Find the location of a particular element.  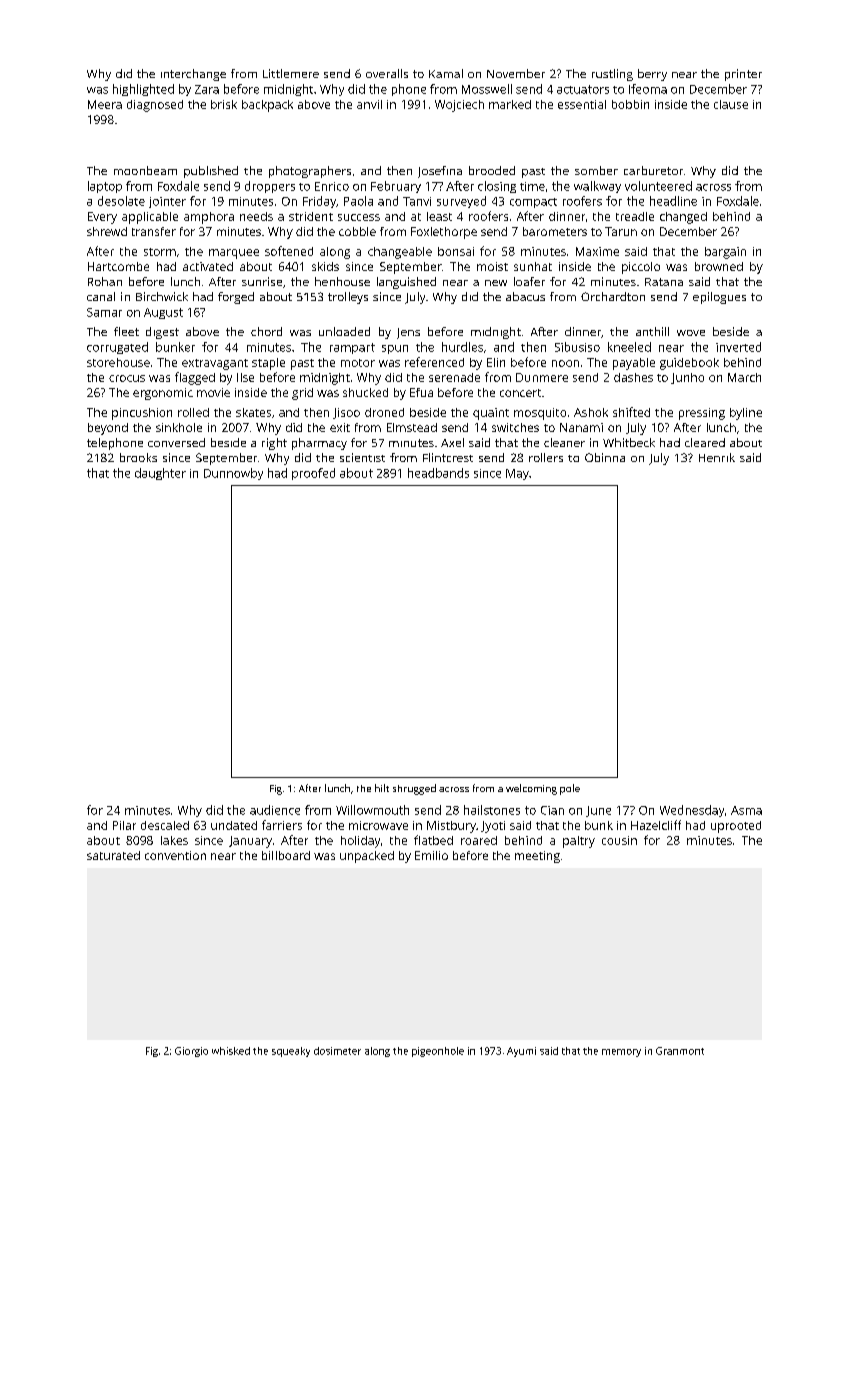

Wojciech is located at coordinates (459, 106).
